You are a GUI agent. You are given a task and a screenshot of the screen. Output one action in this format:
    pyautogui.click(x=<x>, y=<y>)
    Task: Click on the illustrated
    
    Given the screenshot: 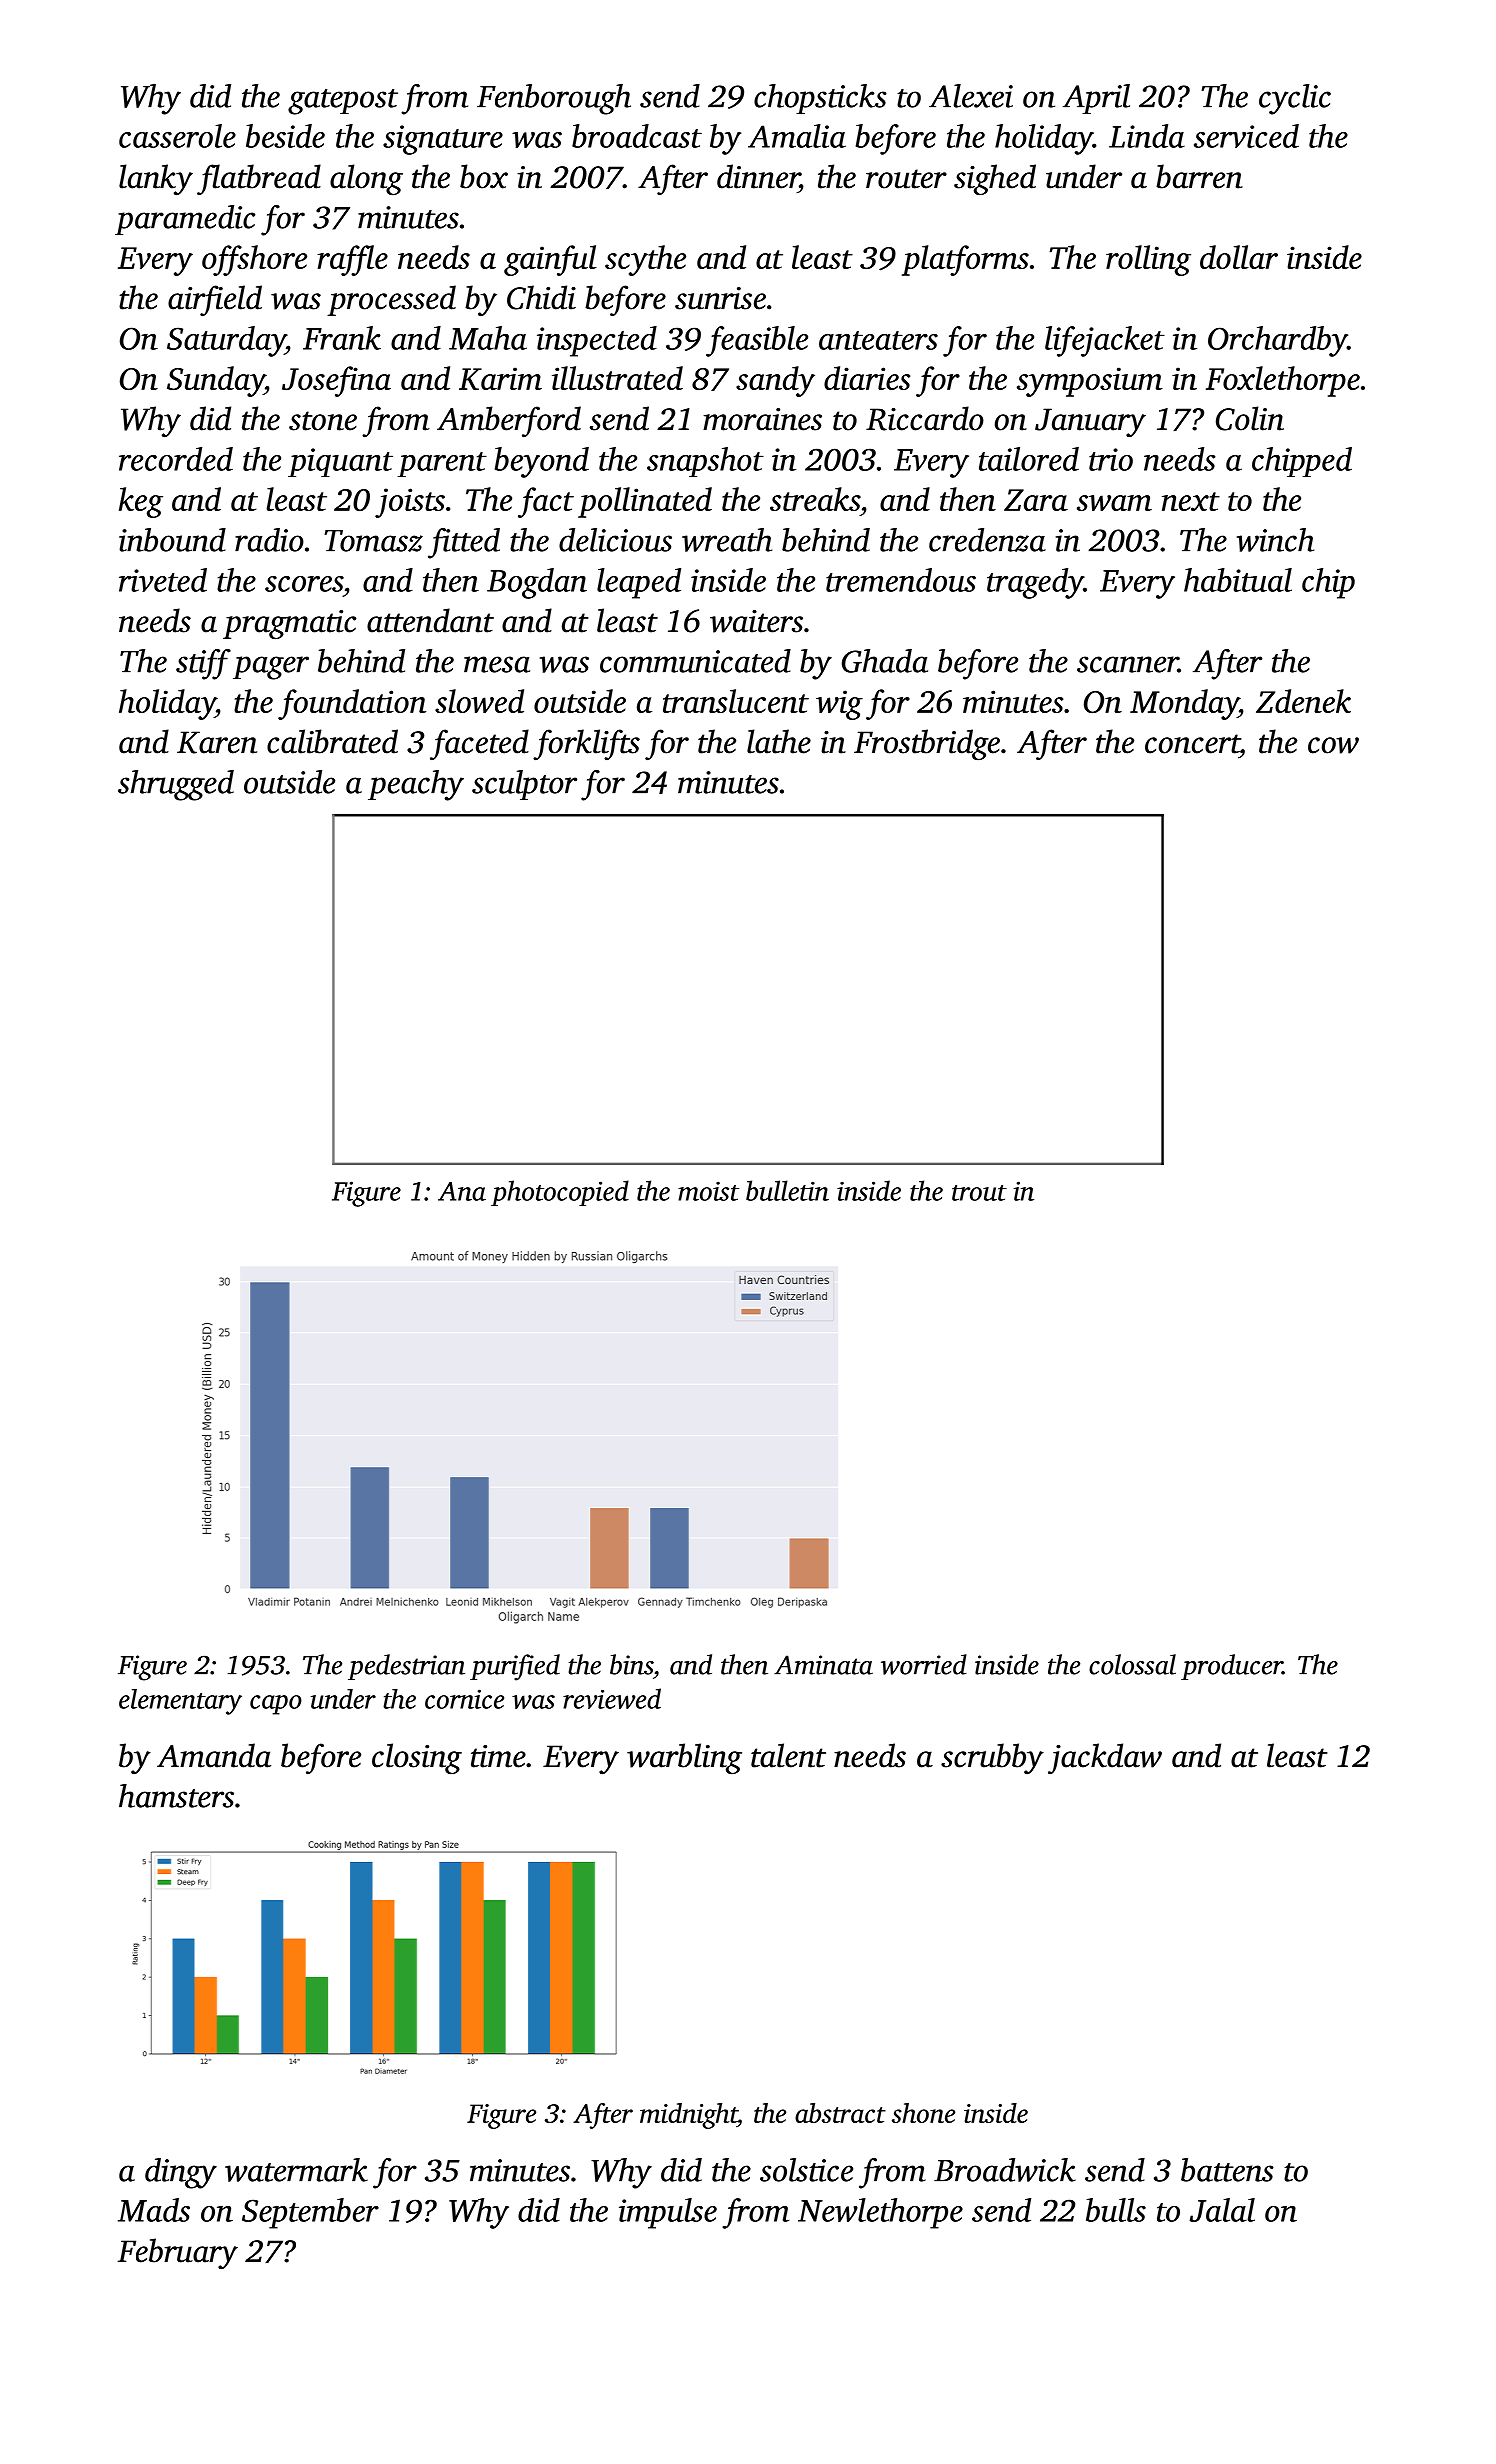 What is the action you would take?
    pyautogui.click(x=617, y=378)
